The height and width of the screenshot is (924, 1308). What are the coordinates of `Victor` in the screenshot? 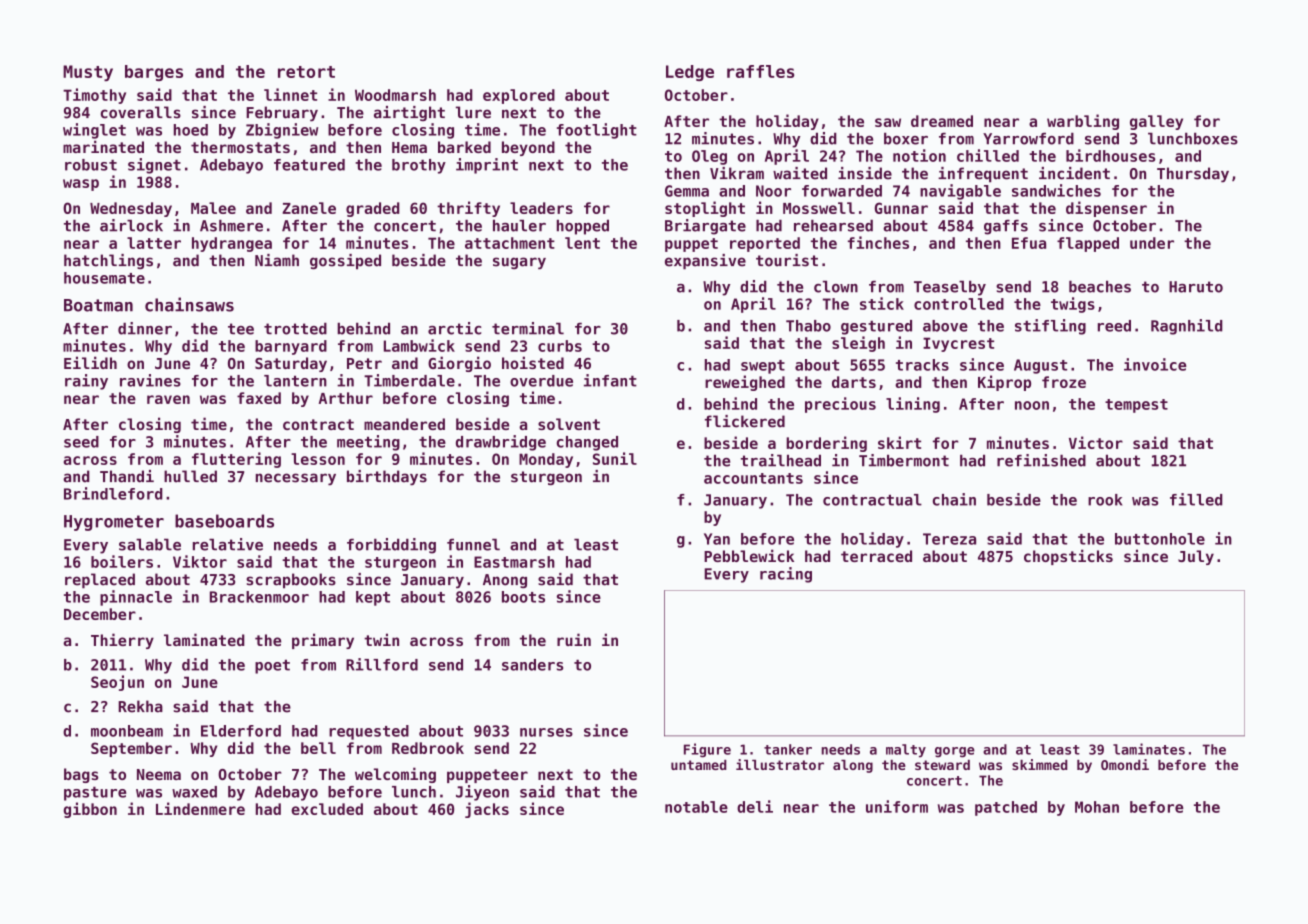 It's located at (1096, 442).
